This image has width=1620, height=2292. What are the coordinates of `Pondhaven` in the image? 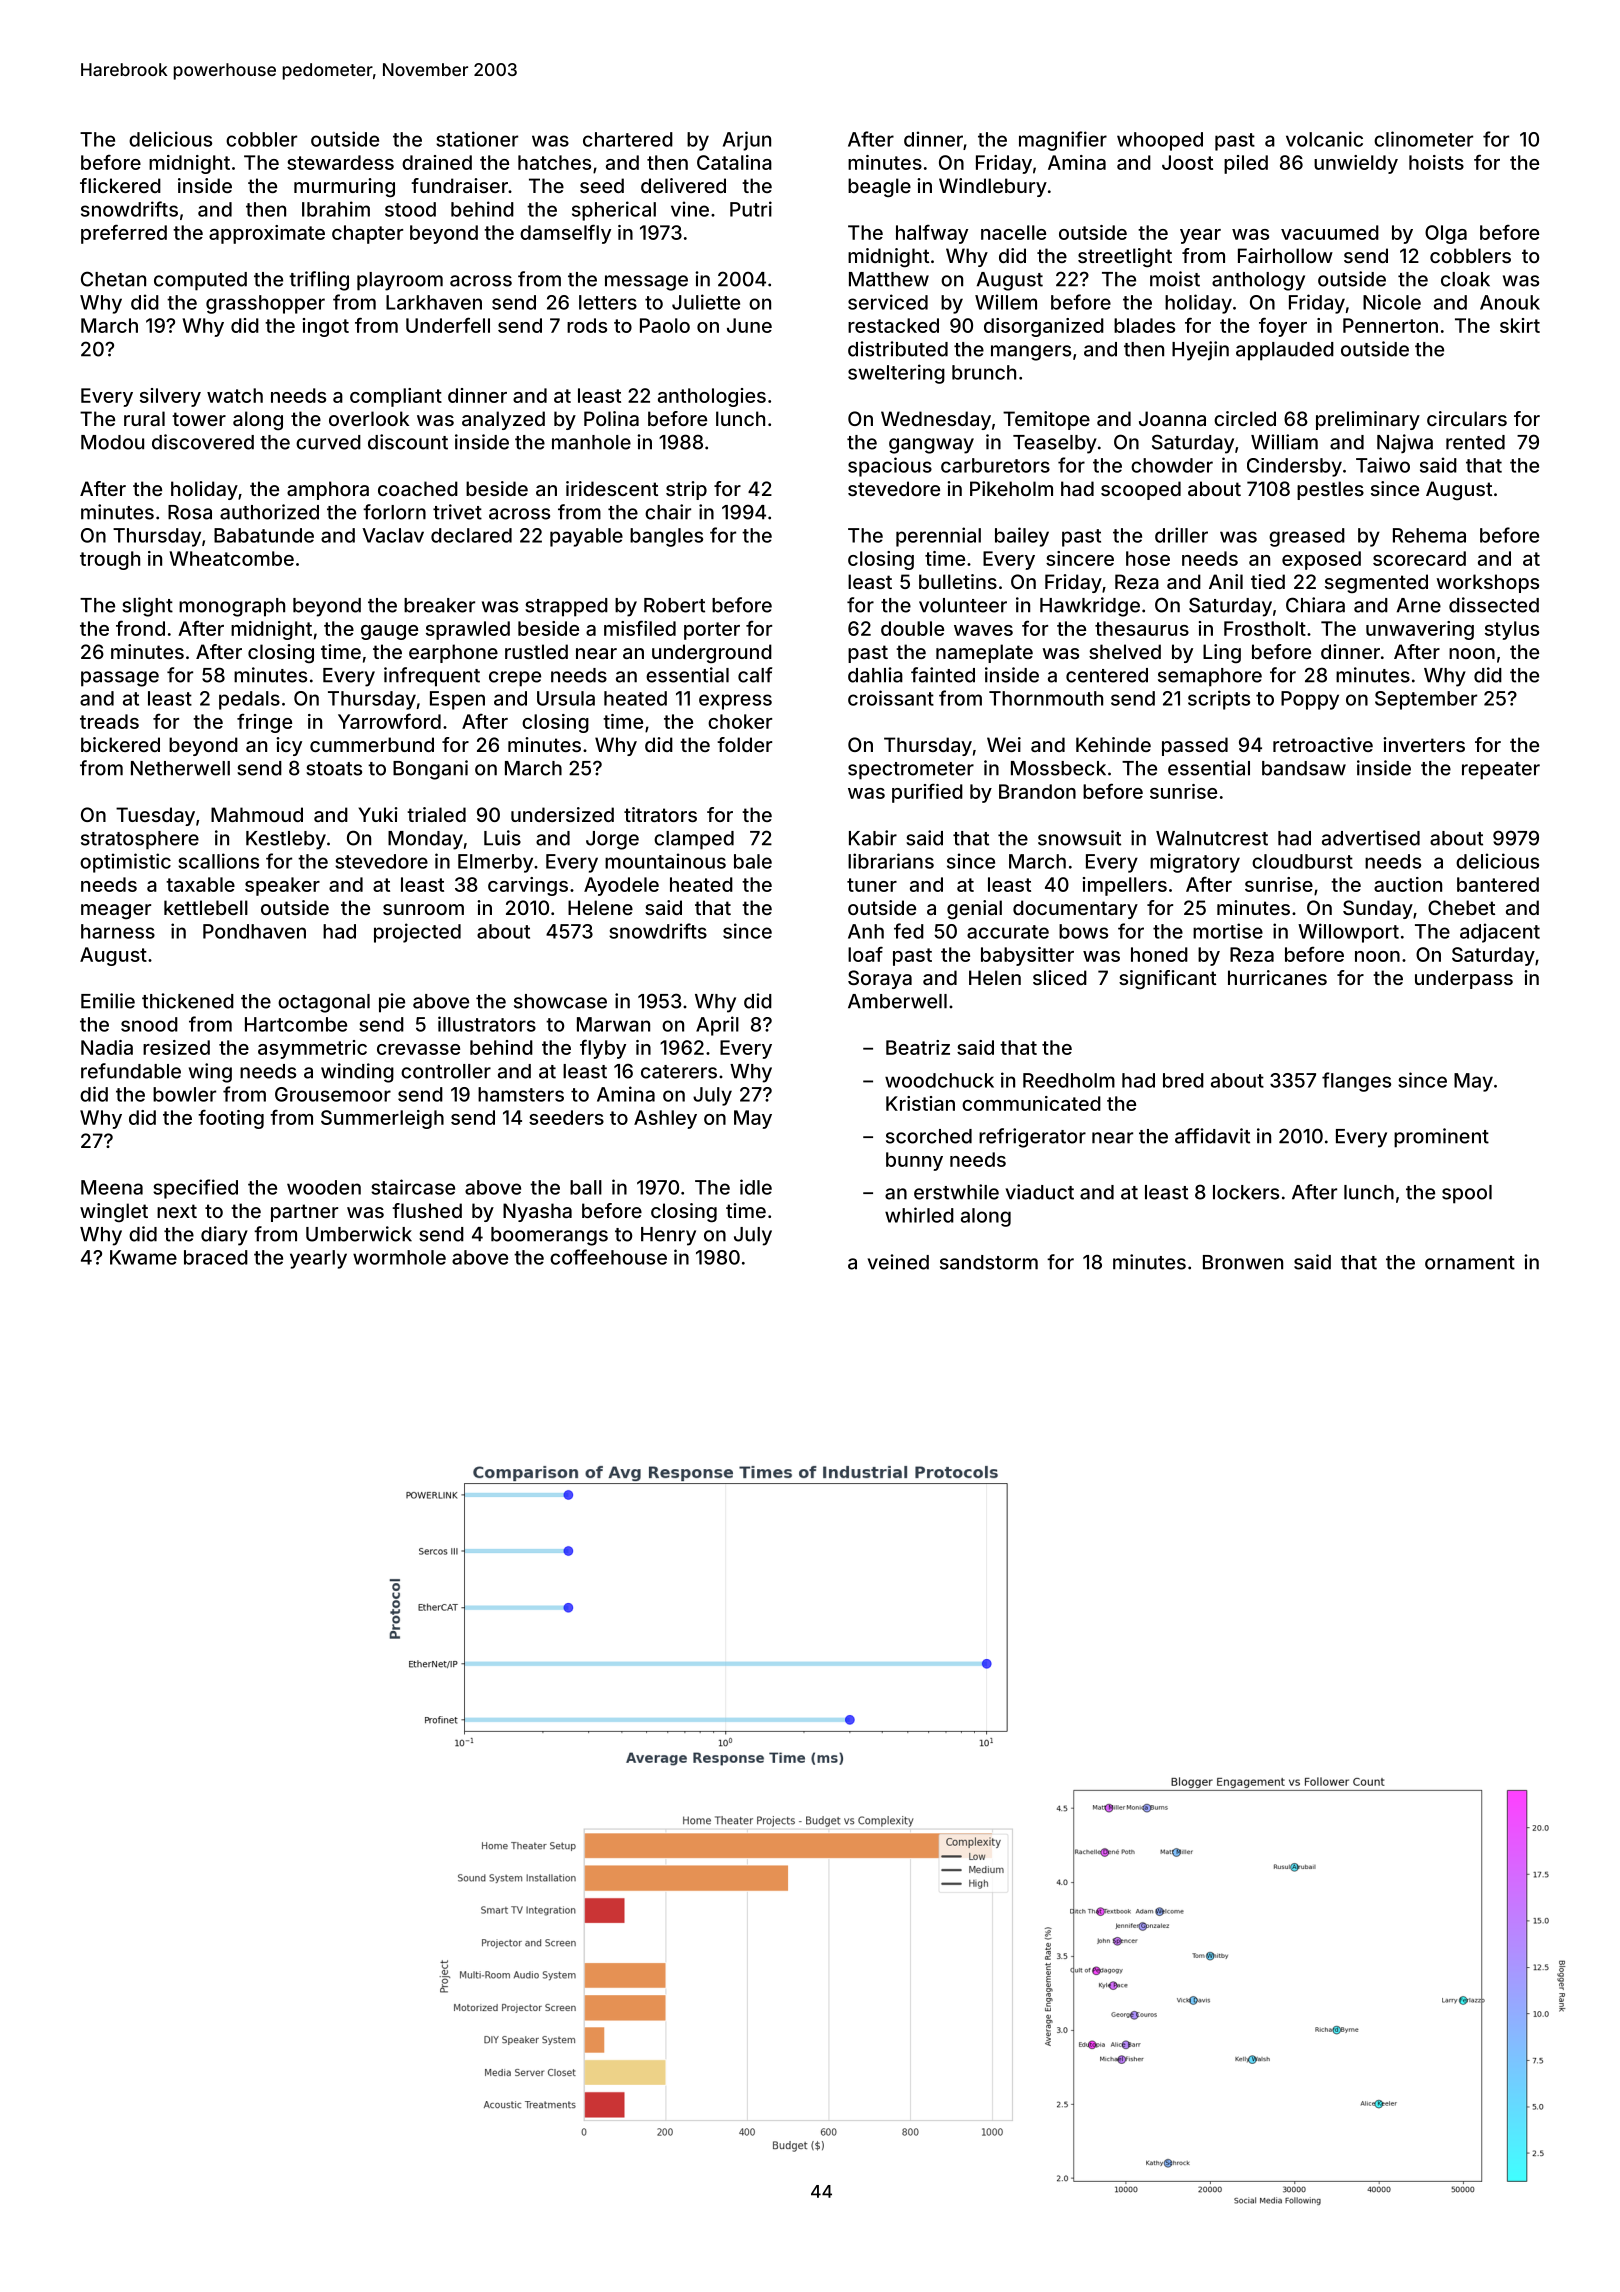 It's located at (254, 931).
